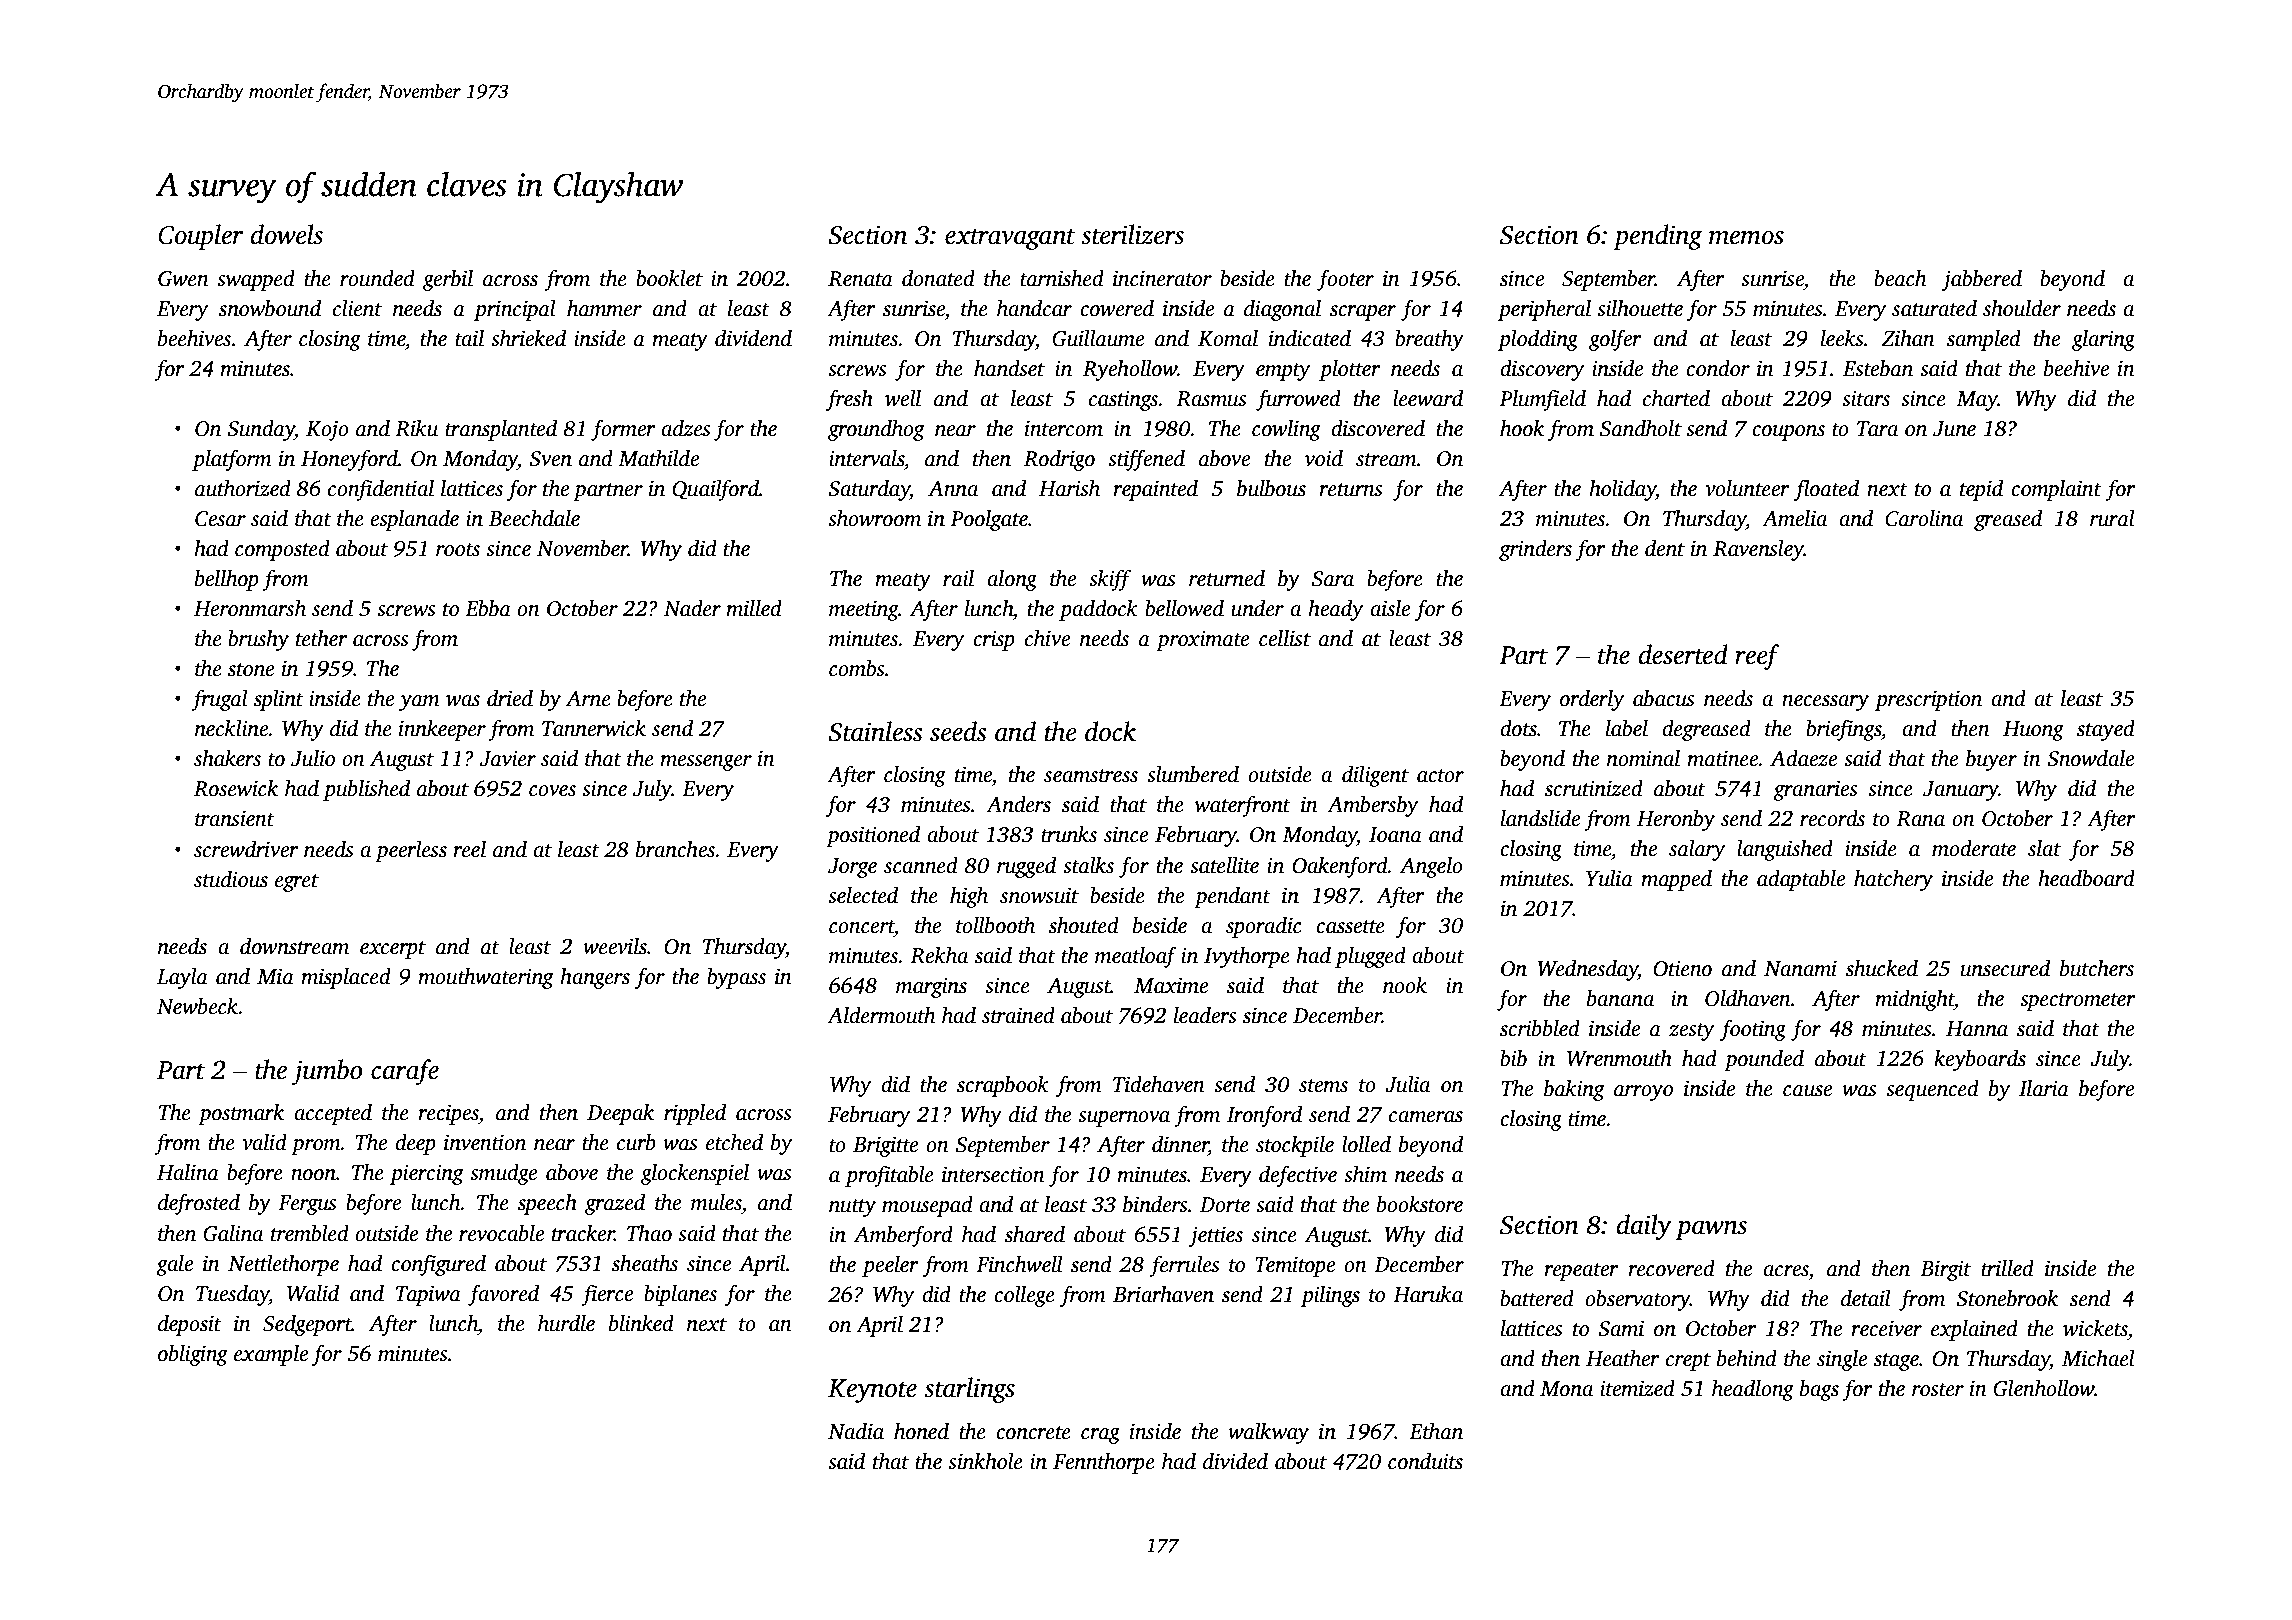  What do you see at coordinates (427, 1175) in the page?
I see `piercing` at bounding box center [427, 1175].
